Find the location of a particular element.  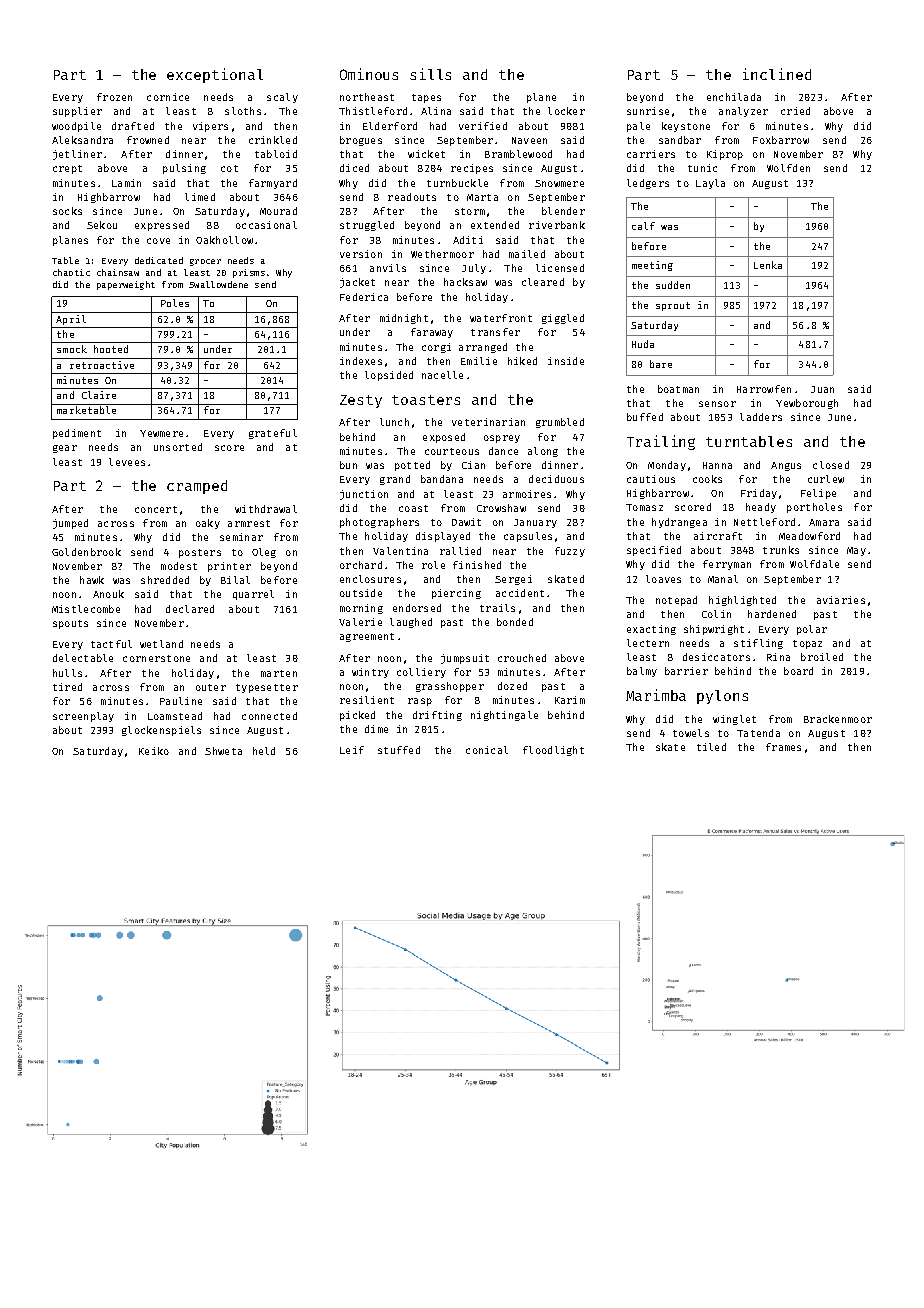

pylons is located at coordinates (722, 697).
